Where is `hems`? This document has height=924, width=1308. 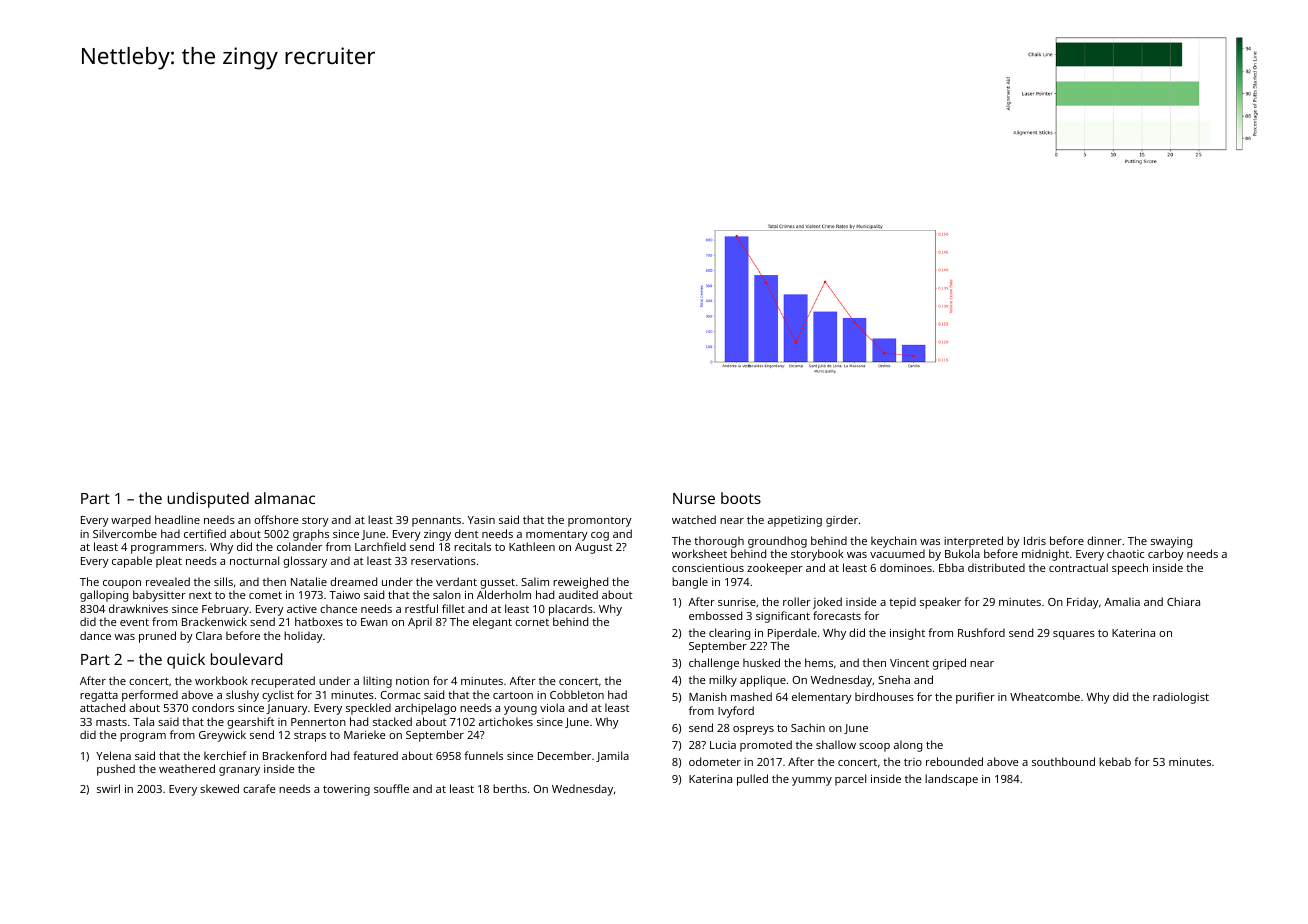
hems is located at coordinates (819, 662).
